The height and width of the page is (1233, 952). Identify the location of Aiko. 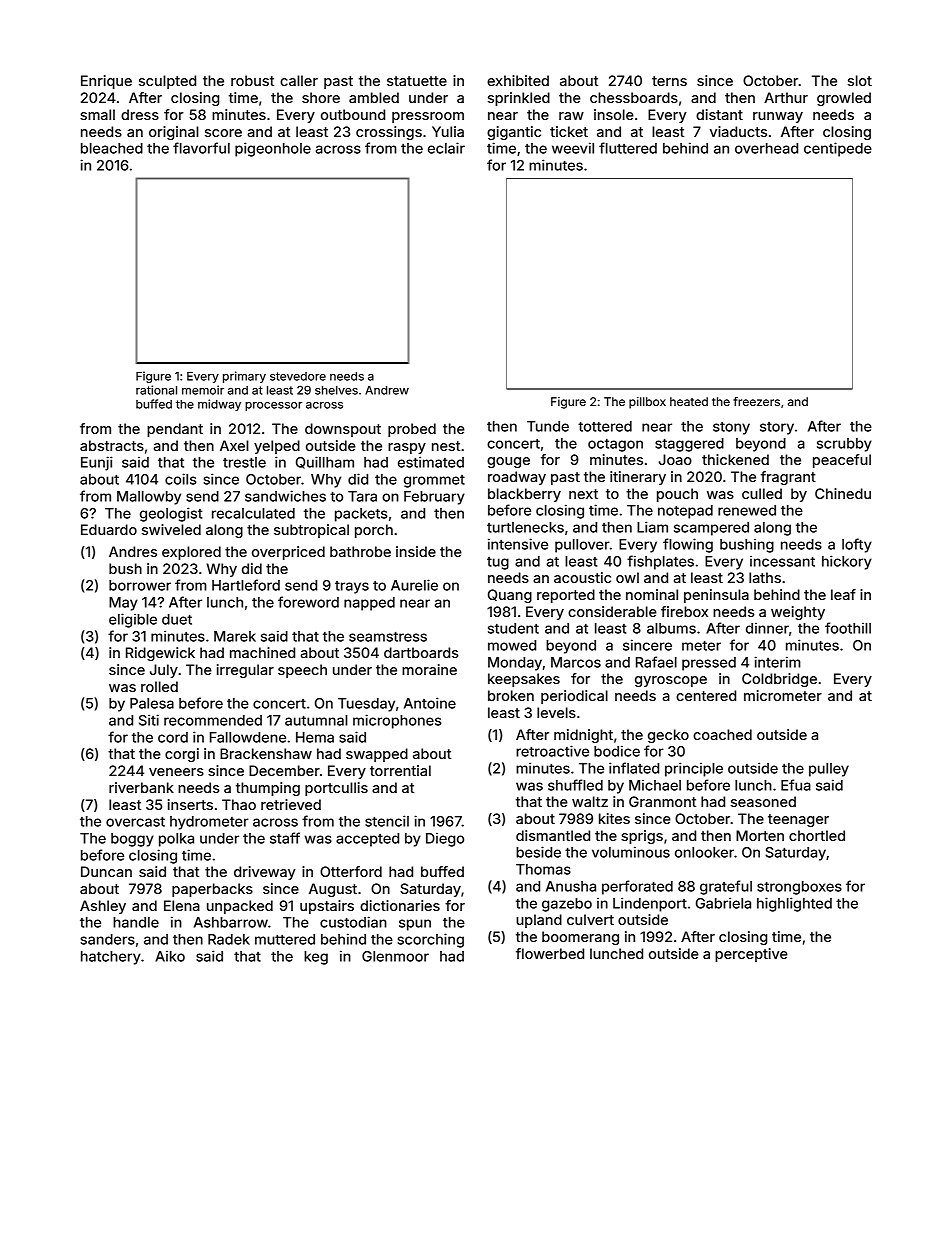
(170, 956).
